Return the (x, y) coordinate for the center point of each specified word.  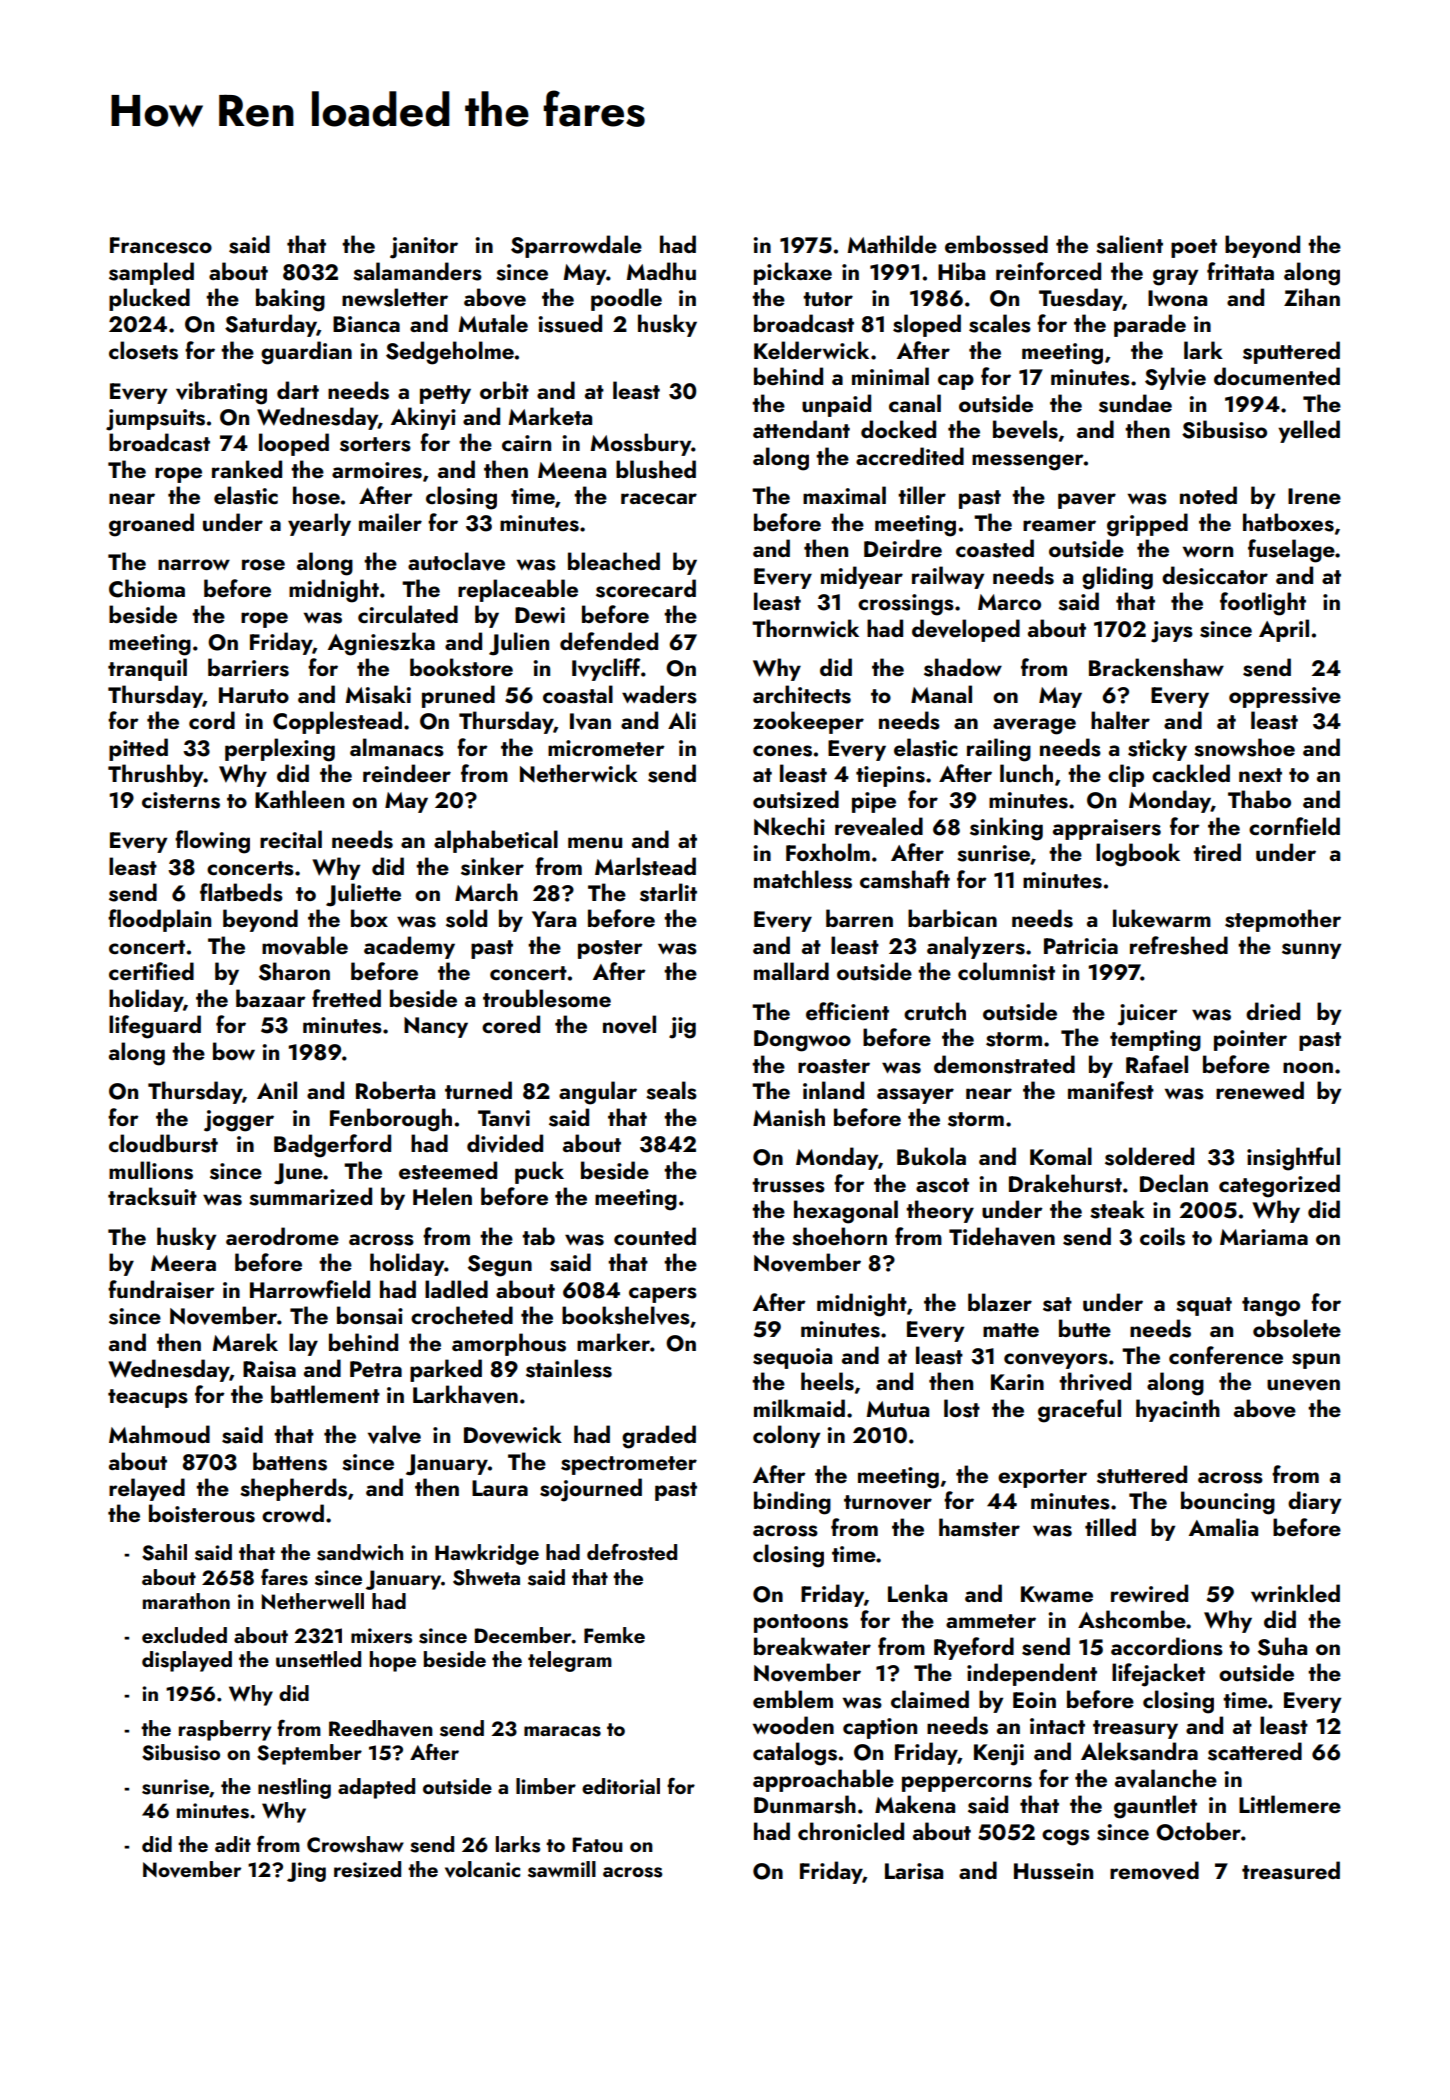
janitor (424, 248)
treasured (1291, 1870)
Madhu (661, 271)
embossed (996, 244)
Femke (614, 1635)
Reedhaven (381, 1728)
